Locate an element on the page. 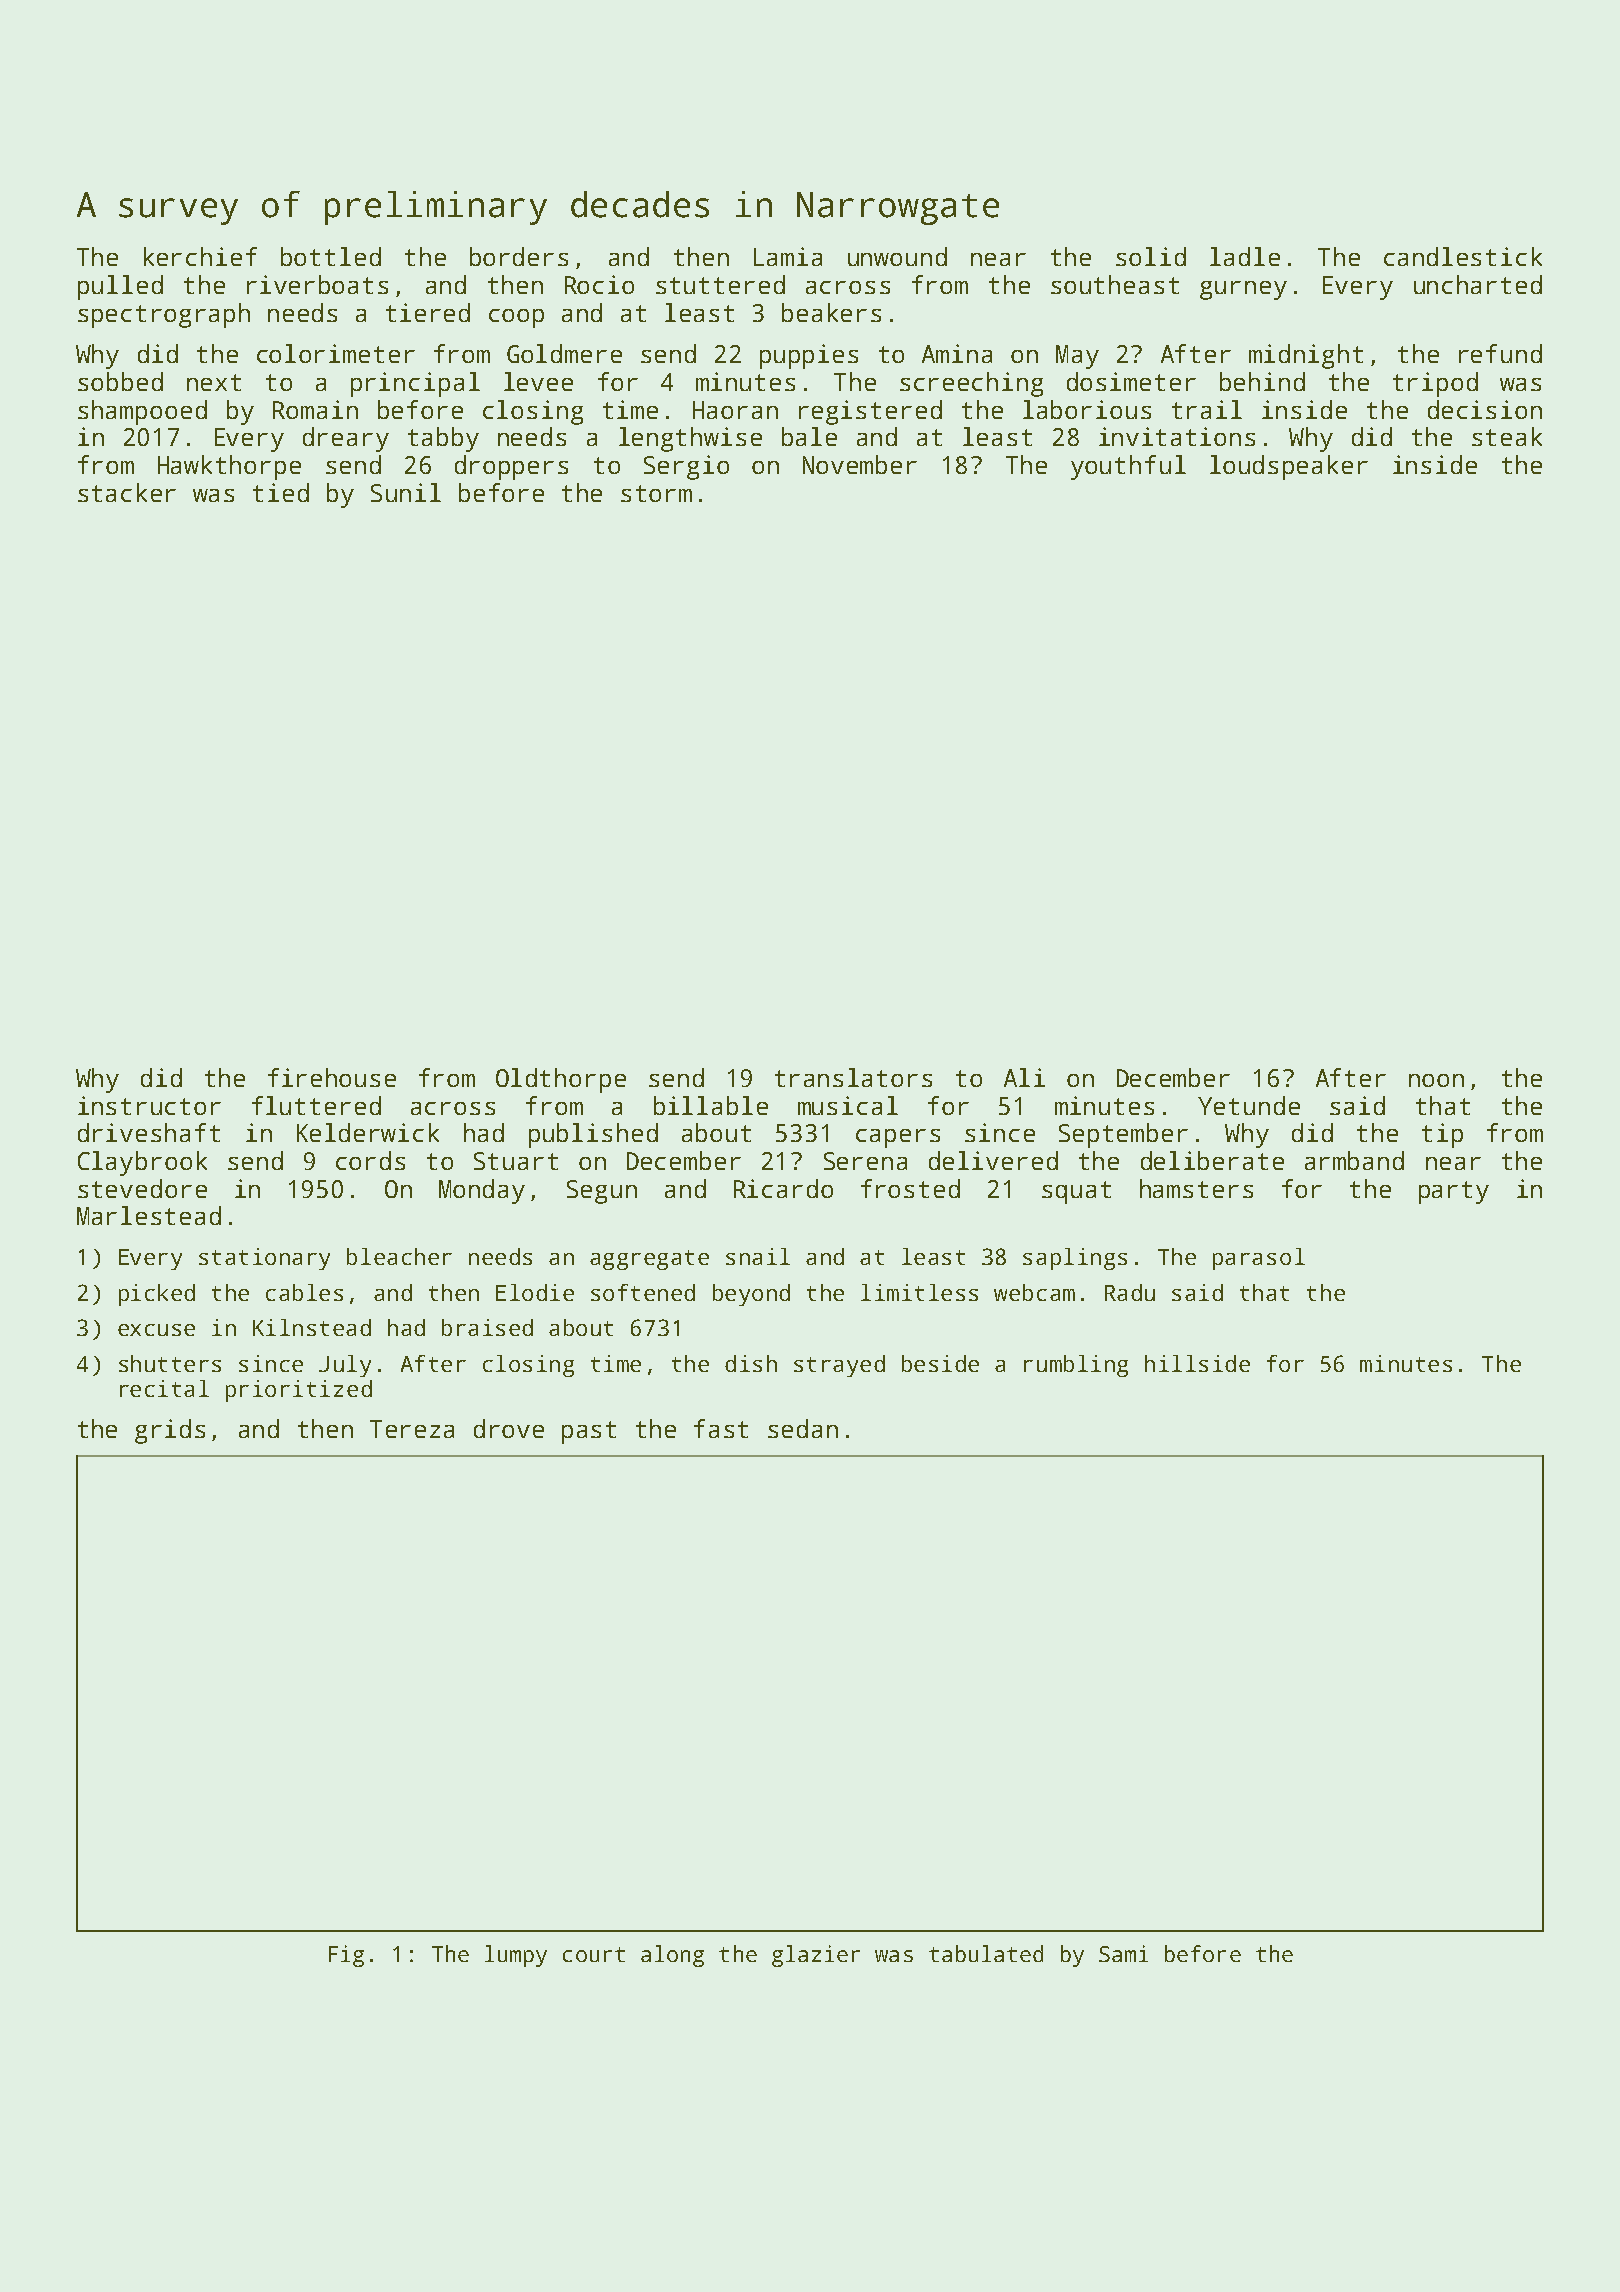  Yetunde is located at coordinates (1249, 1105).
